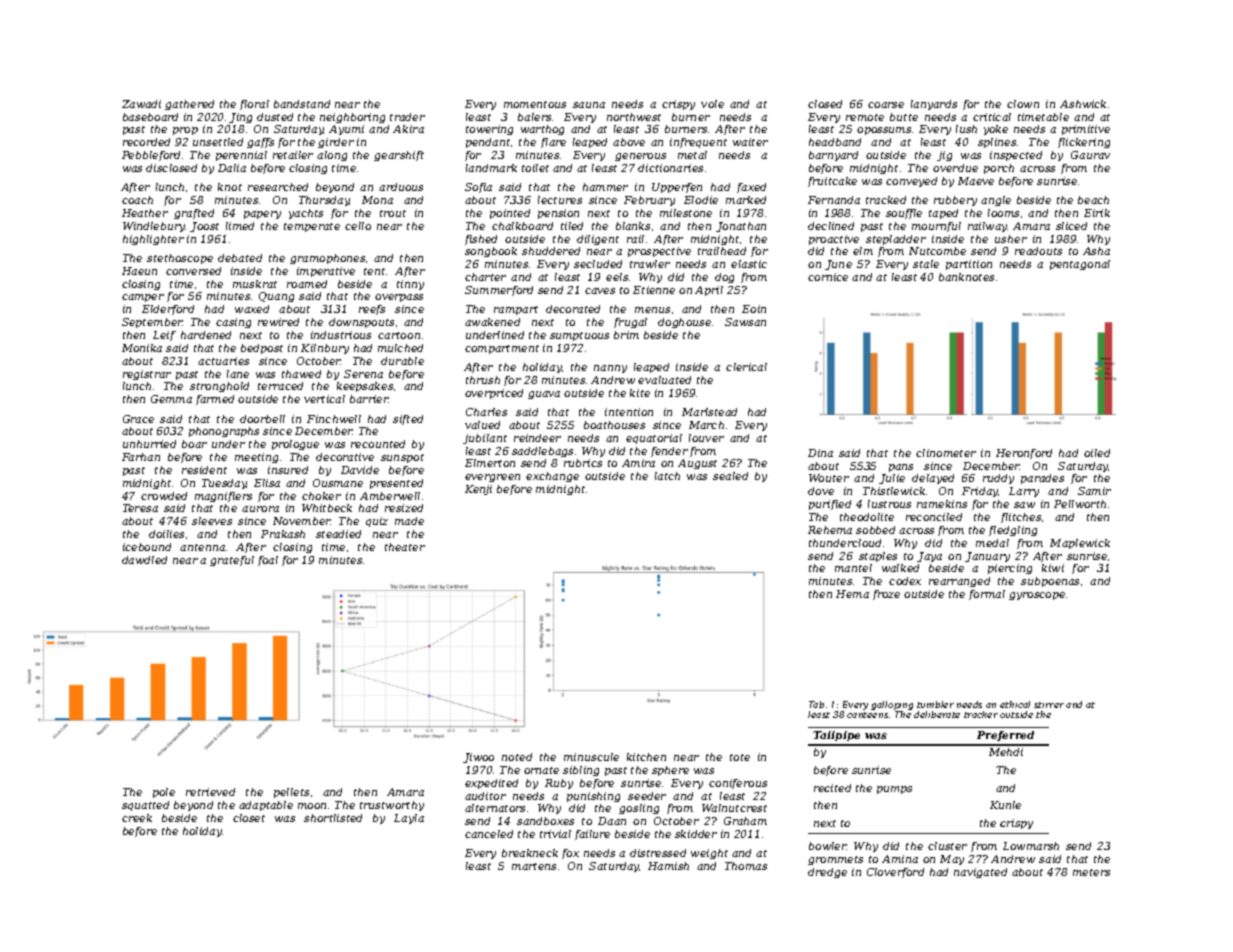 This page has width=1233, height=952. Describe the element at coordinates (709, 412) in the page. I see `Marlstead` at that location.
